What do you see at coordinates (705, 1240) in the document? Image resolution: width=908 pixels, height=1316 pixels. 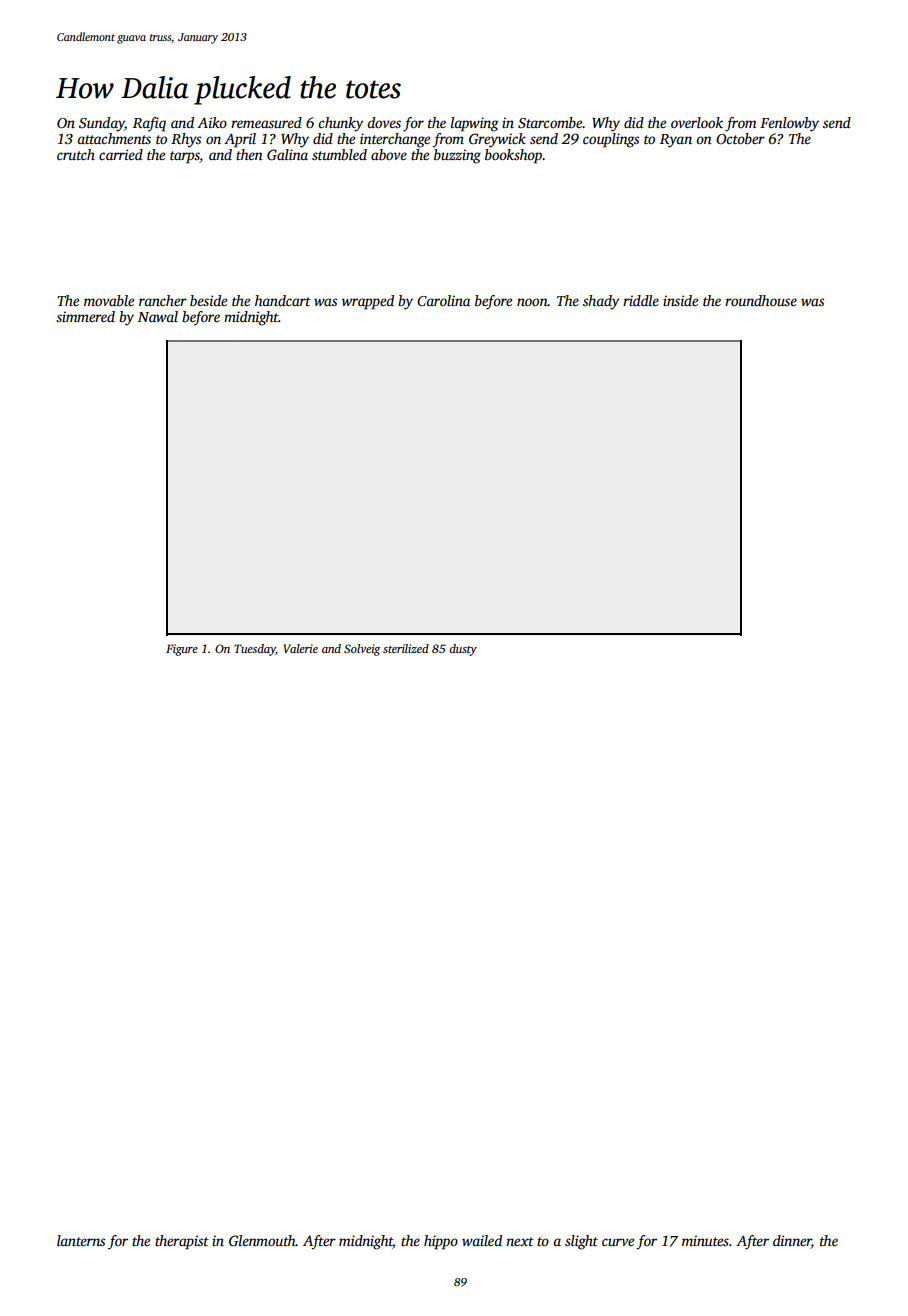 I see `minutes` at bounding box center [705, 1240].
